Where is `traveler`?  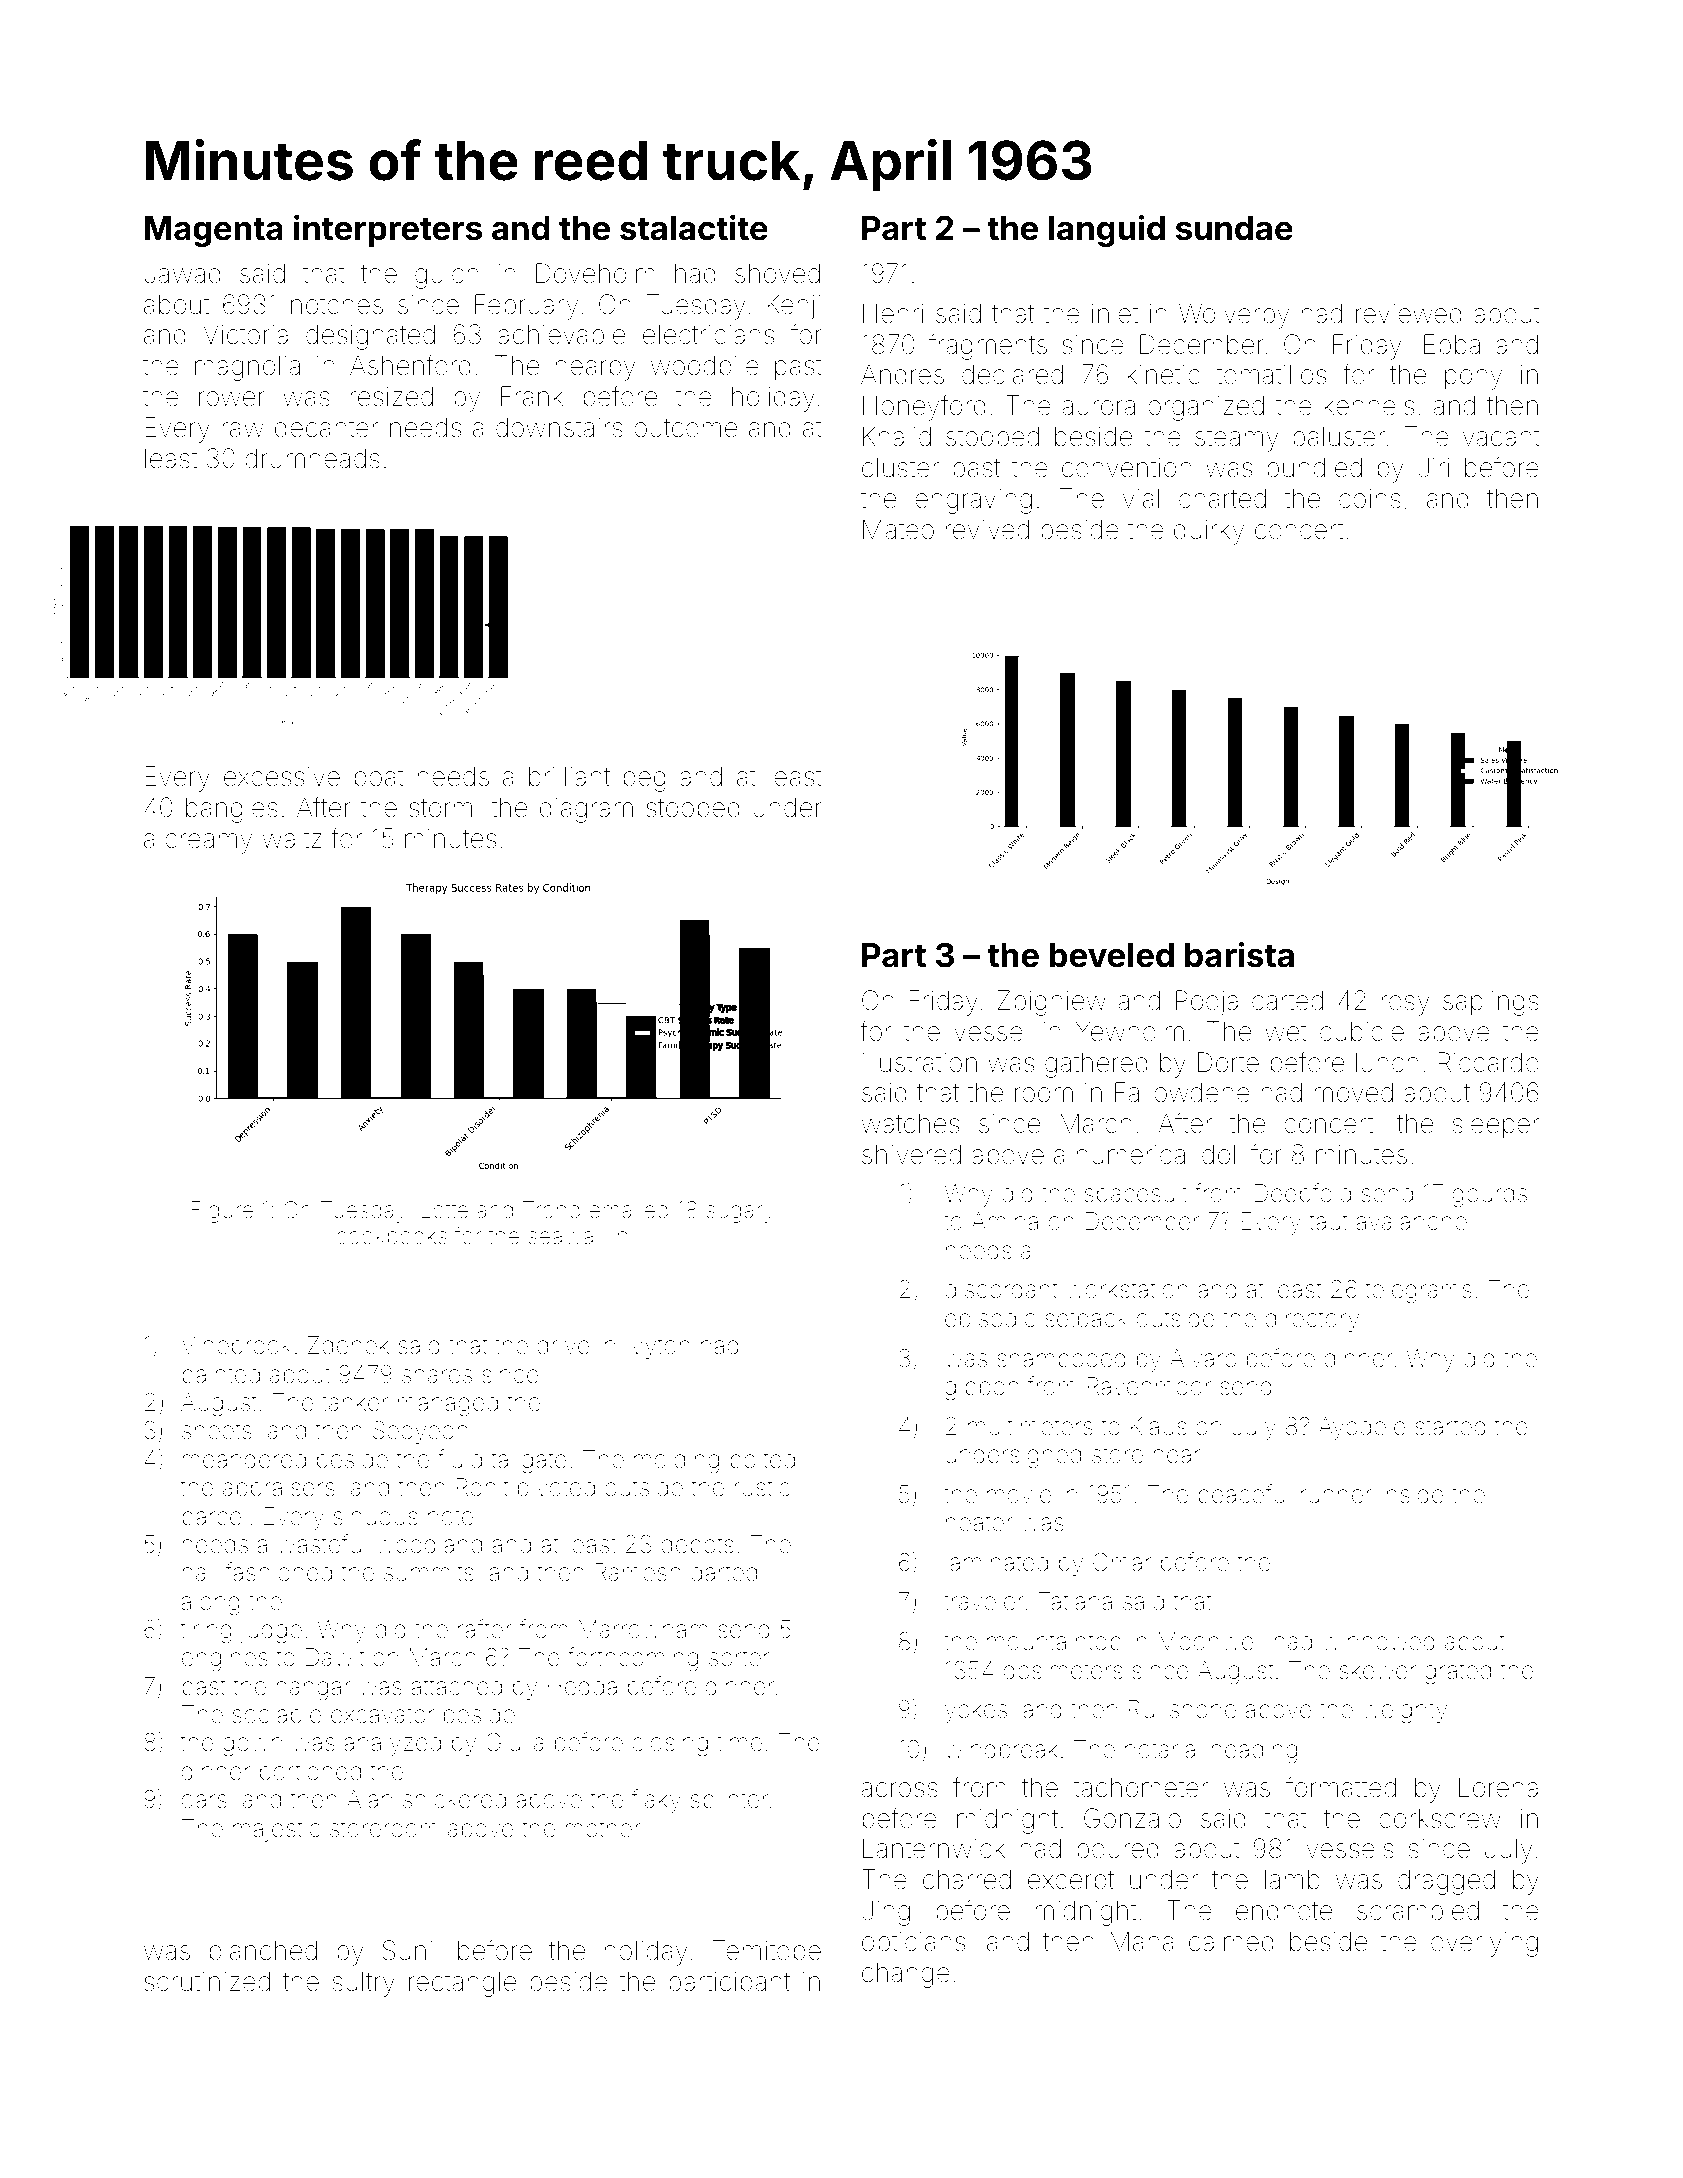
traveler is located at coordinates (984, 1601).
